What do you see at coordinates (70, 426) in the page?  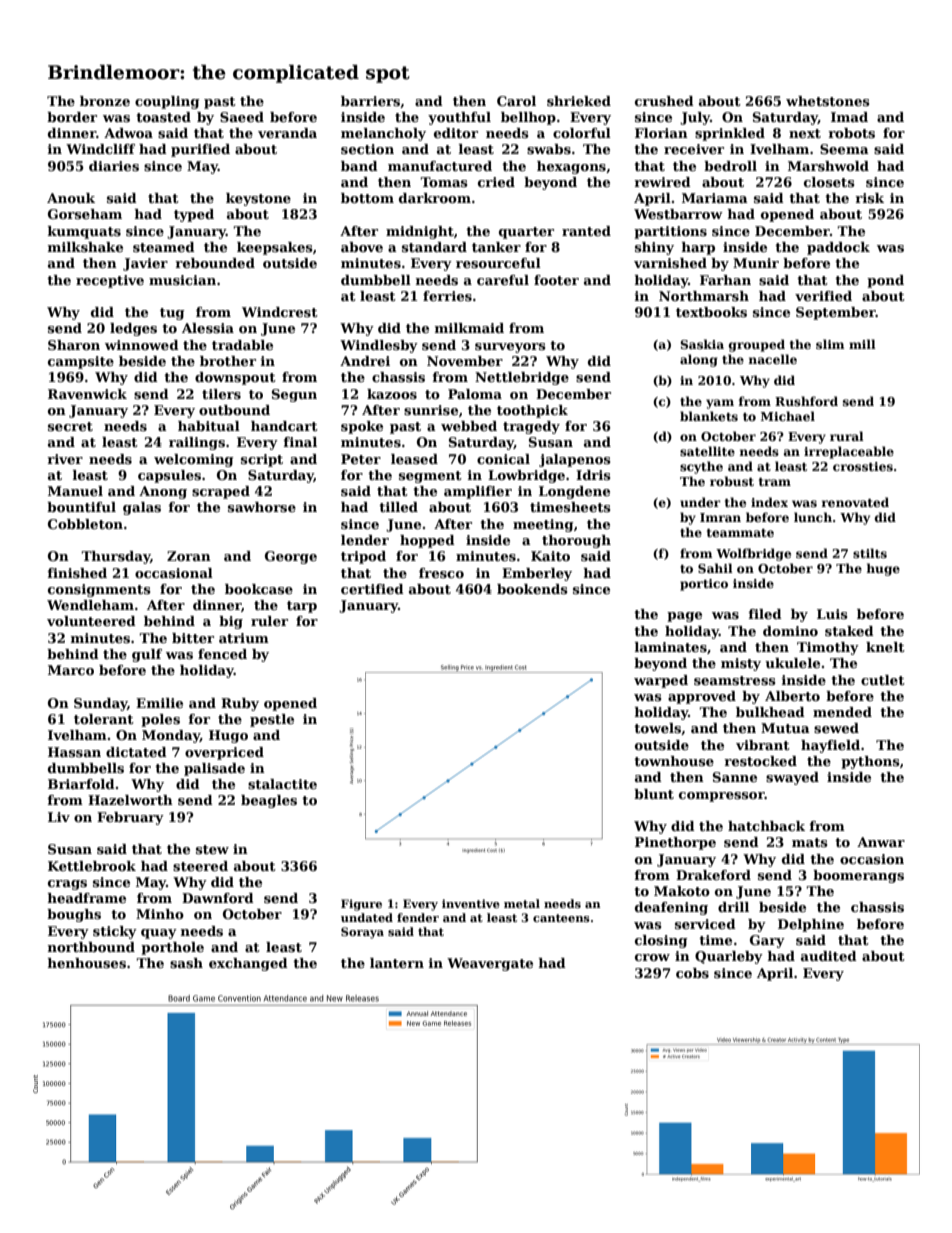 I see `secret` at bounding box center [70, 426].
